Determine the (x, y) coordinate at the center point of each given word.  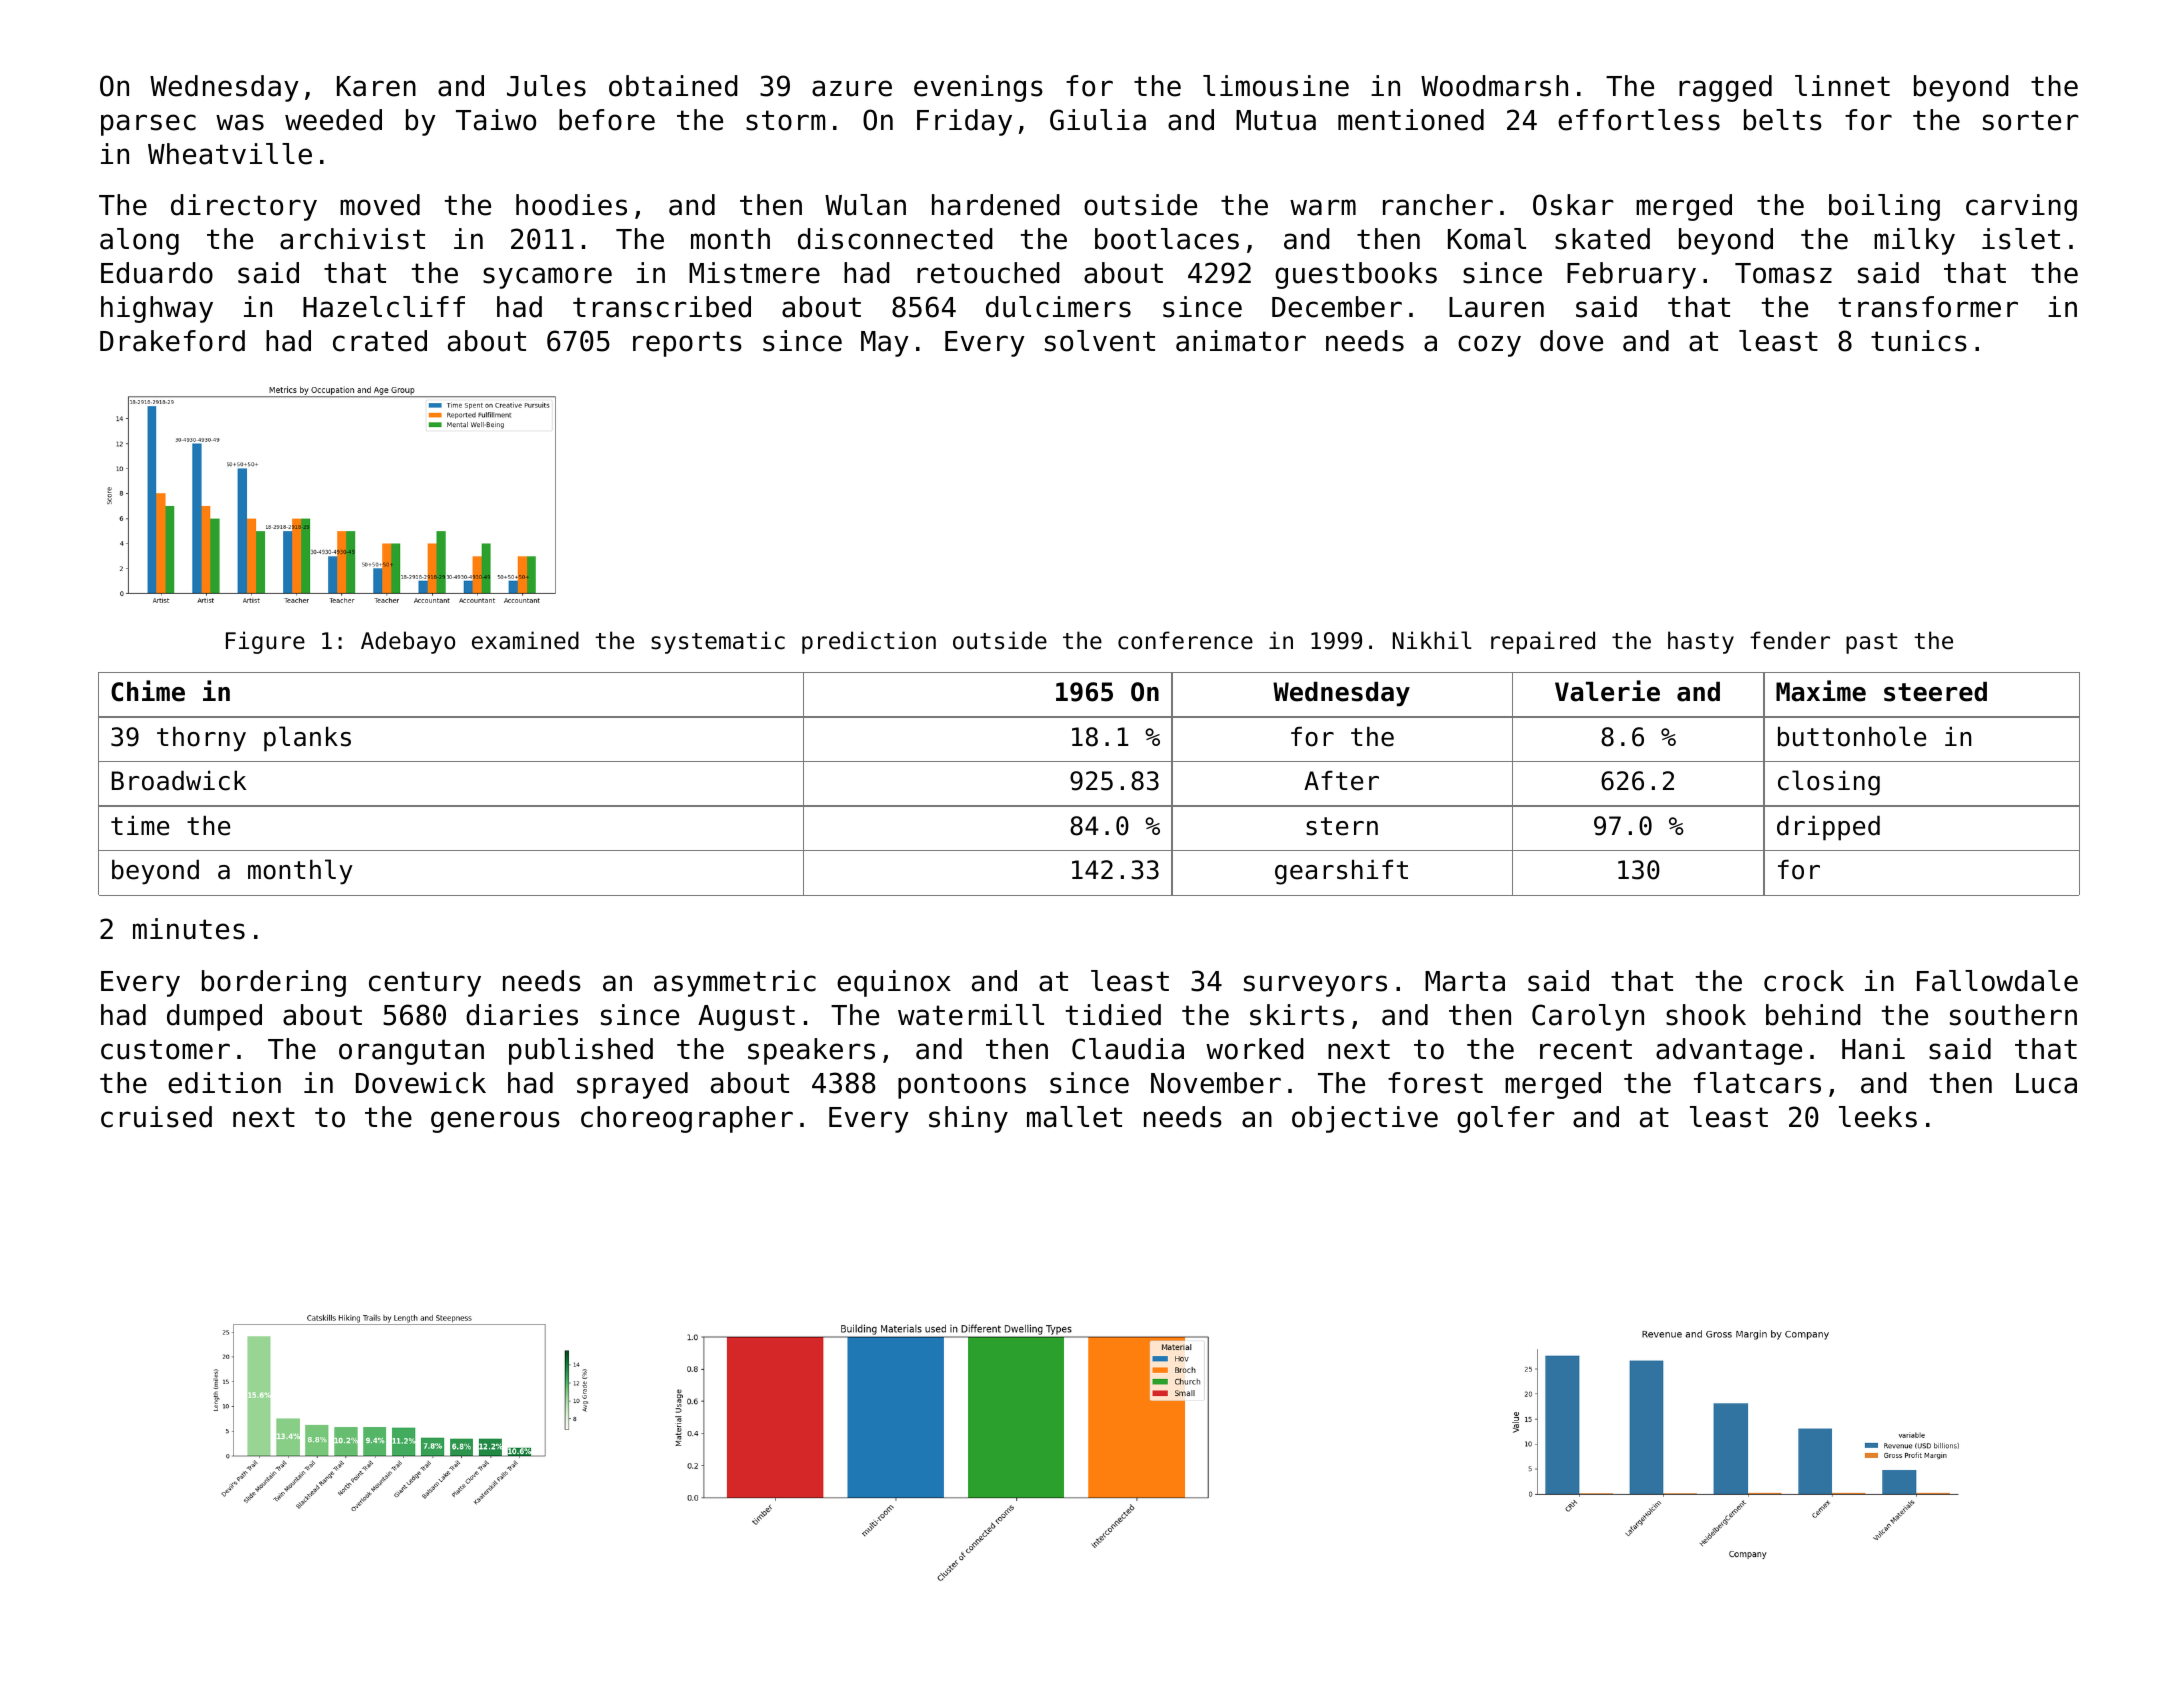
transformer (1928, 307)
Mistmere (754, 273)
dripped (1828, 828)
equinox (894, 983)
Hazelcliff (384, 307)
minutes (189, 929)
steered (1935, 692)
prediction (869, 642)
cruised (156, 1117)
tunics (1919, 341)
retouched (988, 273)
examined (525, 640)
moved (380, 205)
